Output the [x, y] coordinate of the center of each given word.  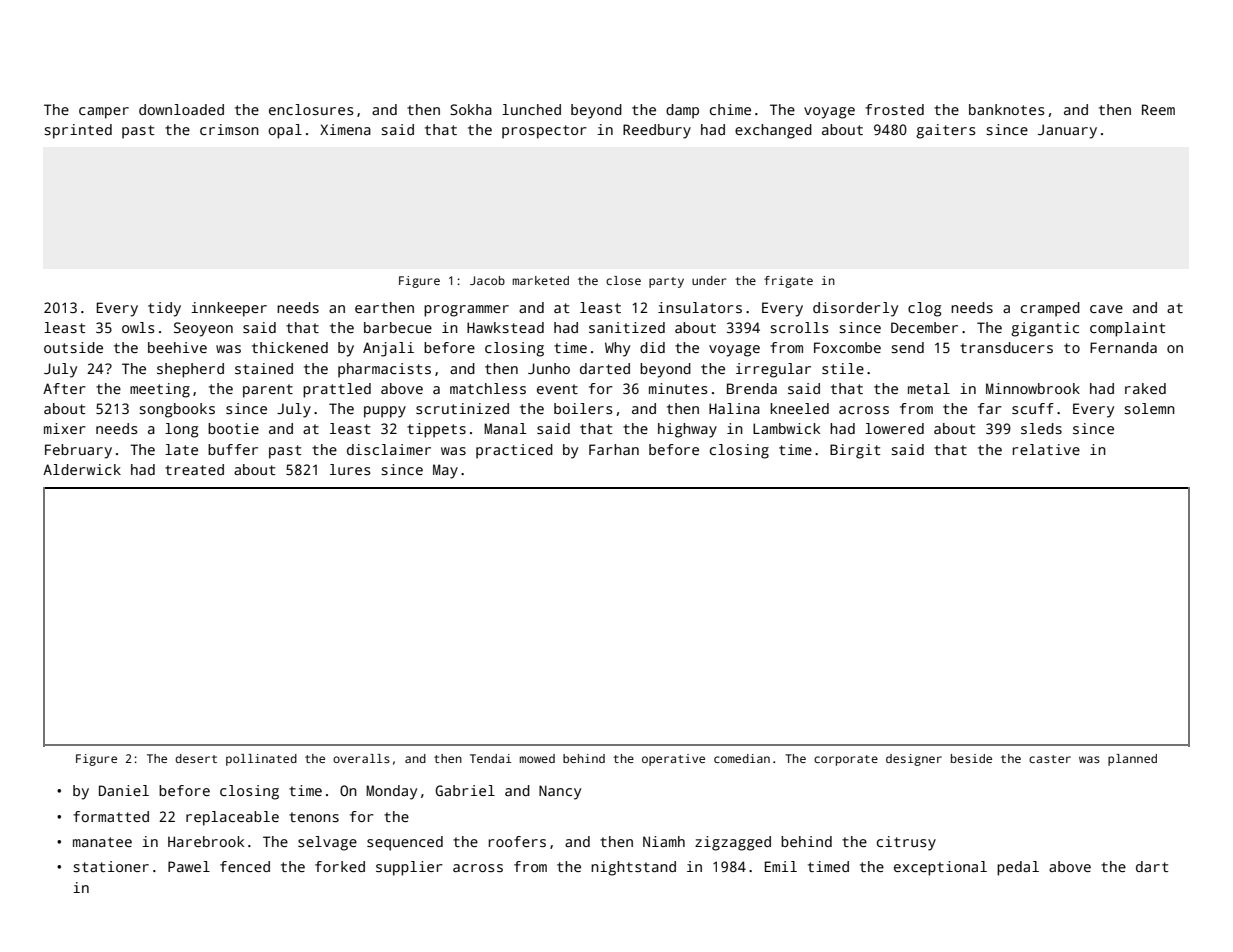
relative [1046, 449]
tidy [164, 309]
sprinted [78, 131]
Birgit [855, 451]
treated [194, 469]
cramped [1050, 309]
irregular [773, 370]
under [709, 280]
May [445, 471]
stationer [111, 866]
